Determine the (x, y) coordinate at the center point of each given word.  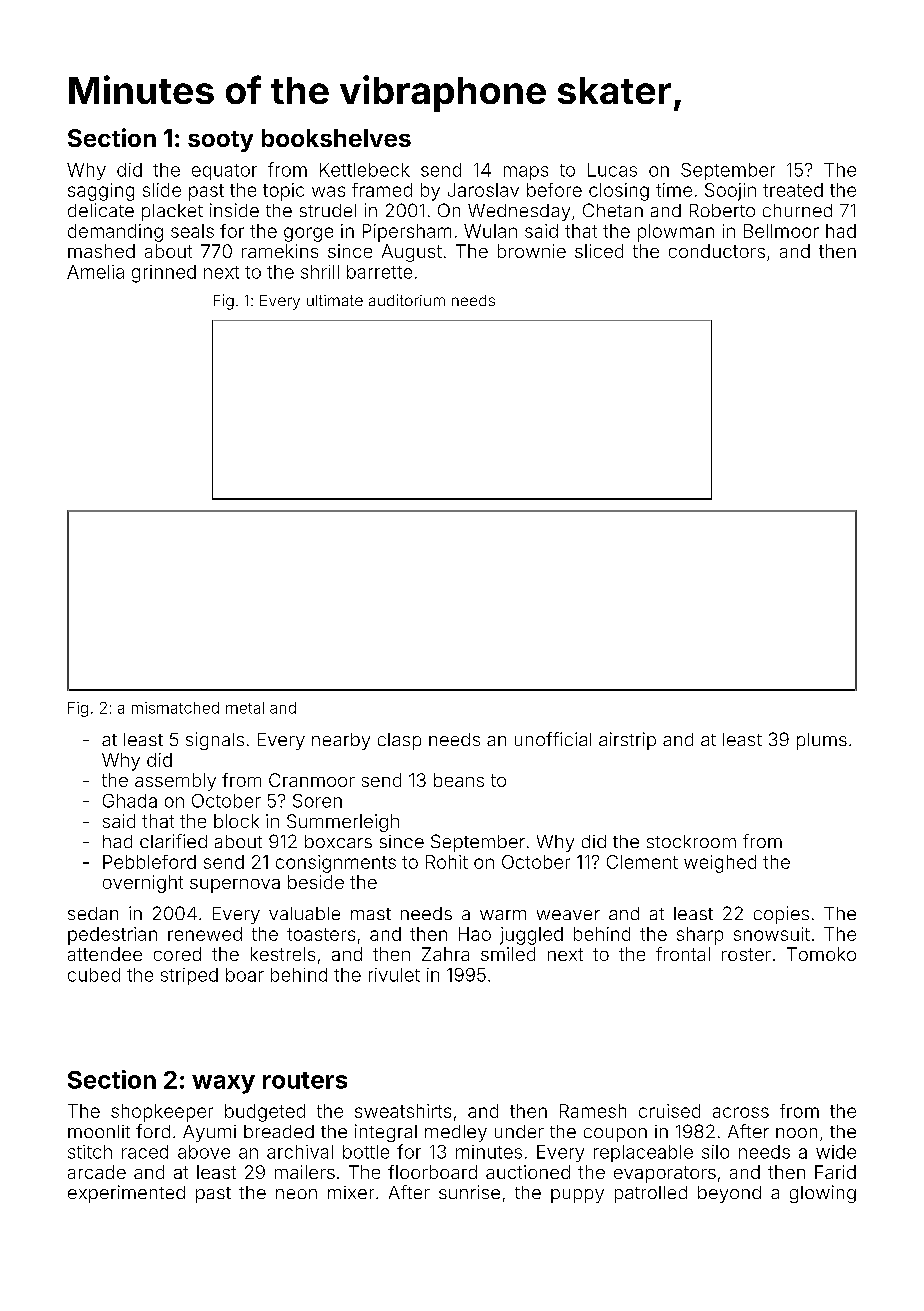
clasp (399, 741)
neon (296, 1194)
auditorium (407, 300)
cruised (669, 1111)
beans (459, 780)
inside (234, 210)
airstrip (627, 741)
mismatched (175, 708)
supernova (235, 886)
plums (822, 741)
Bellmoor (781, 231)
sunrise (469, 1192)
